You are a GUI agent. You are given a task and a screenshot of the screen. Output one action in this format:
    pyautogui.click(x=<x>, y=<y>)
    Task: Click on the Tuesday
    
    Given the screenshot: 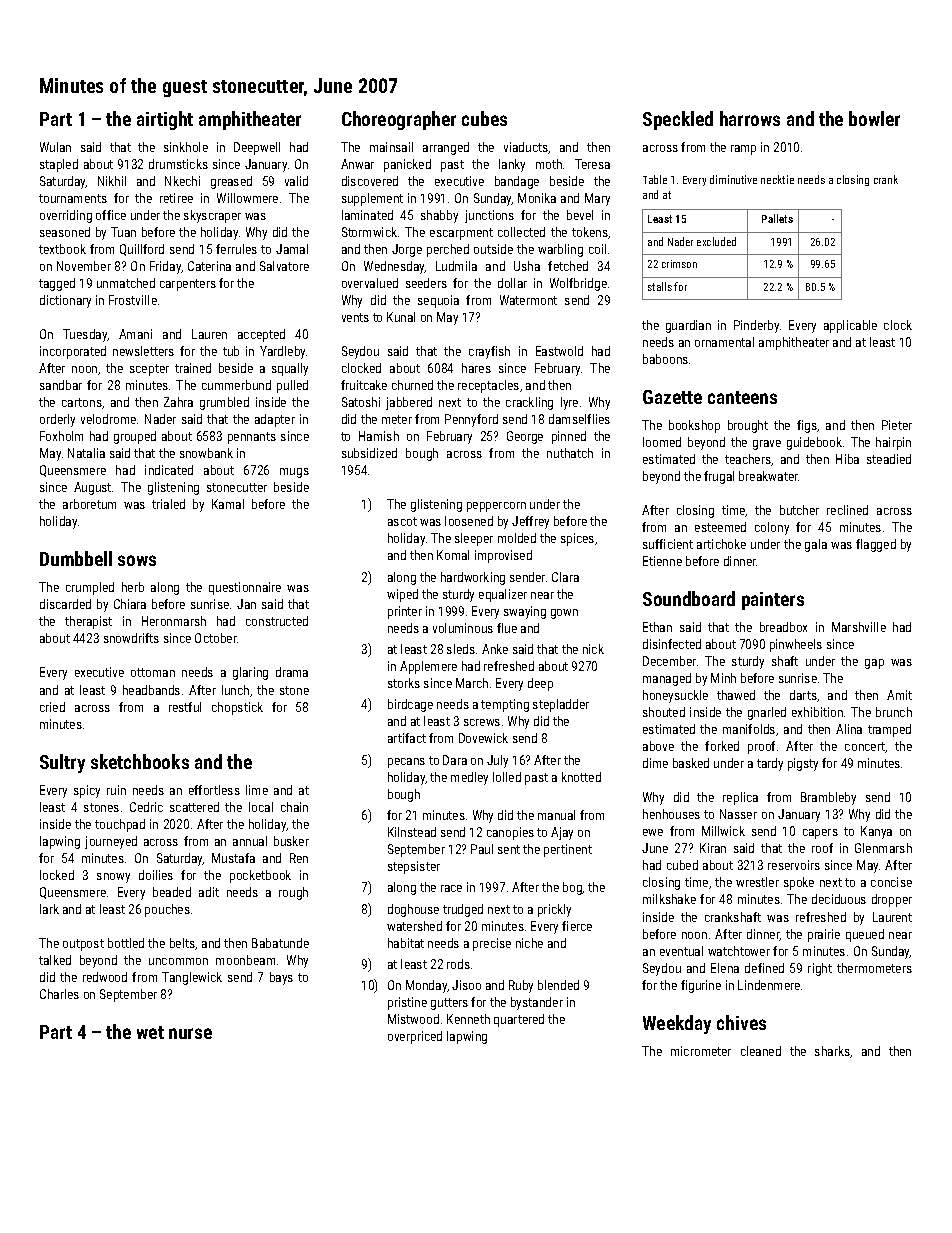 What is the action you would take?
    pyautogui.click(x=85, y=335)
